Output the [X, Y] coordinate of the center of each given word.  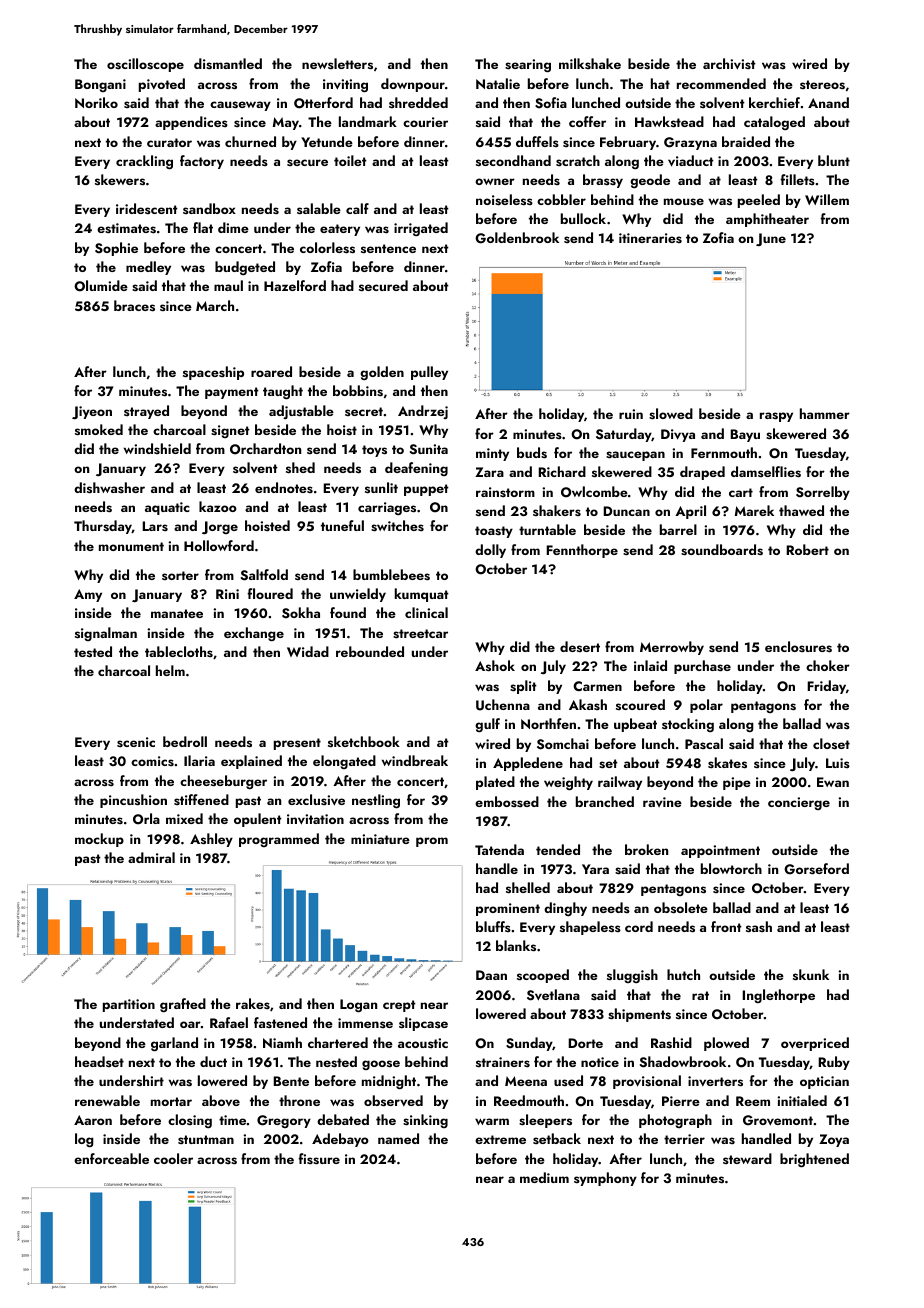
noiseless [504, 200]
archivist [729, 64]
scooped [543, 976]
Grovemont [778, 1120]
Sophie [116, 249]
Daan [491, 975]
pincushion [133, 801]
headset [99, 1061]
